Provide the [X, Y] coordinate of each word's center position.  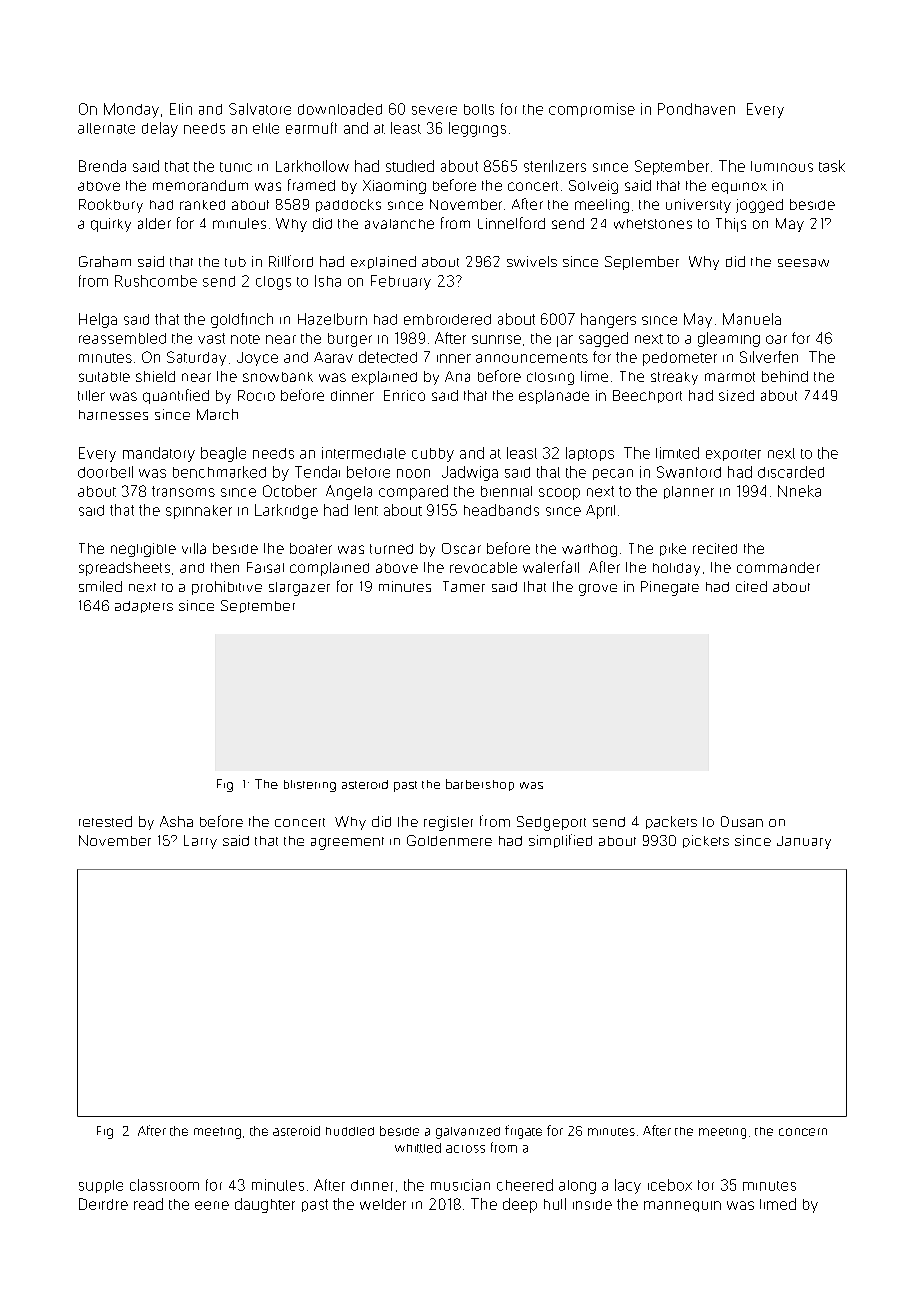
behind [785, 376]
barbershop [480, 785]
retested [105, 821]
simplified [560, 841]
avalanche [399, 224]
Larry [200, 842]
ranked [202, 205]
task [832, 166]
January [804, 842]
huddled [350, 1131]
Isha [328, 281]
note [245, 339]
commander [778, 567]
